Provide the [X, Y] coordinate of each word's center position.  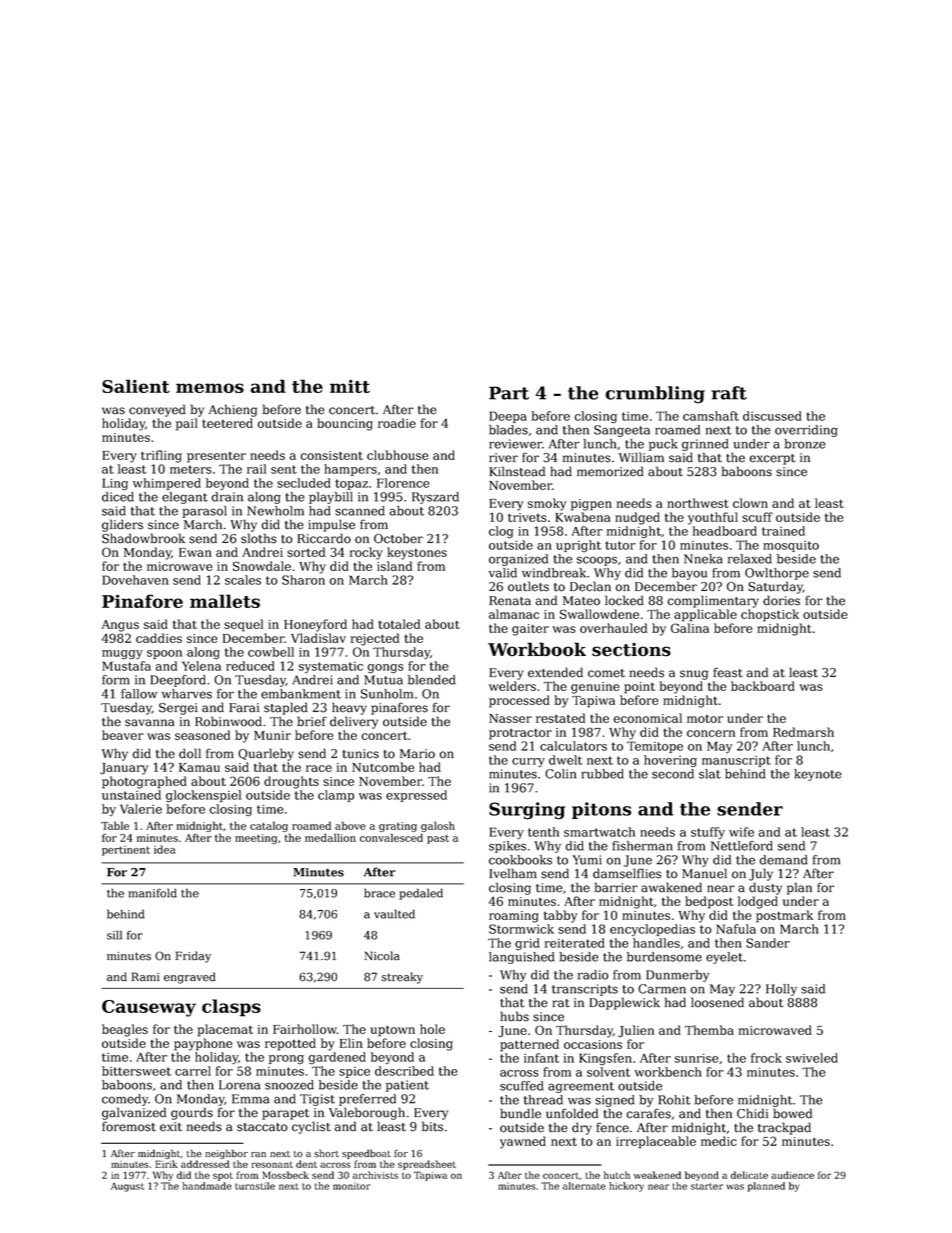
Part [509, 393]
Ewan [195, 552]
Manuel [704, 873]
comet [606, 673]
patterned [529, 1045]
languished [521, 958]
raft [729, 393]
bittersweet [136, 1071]
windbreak [554, 573]
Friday [193, 957]
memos [210, 388]
